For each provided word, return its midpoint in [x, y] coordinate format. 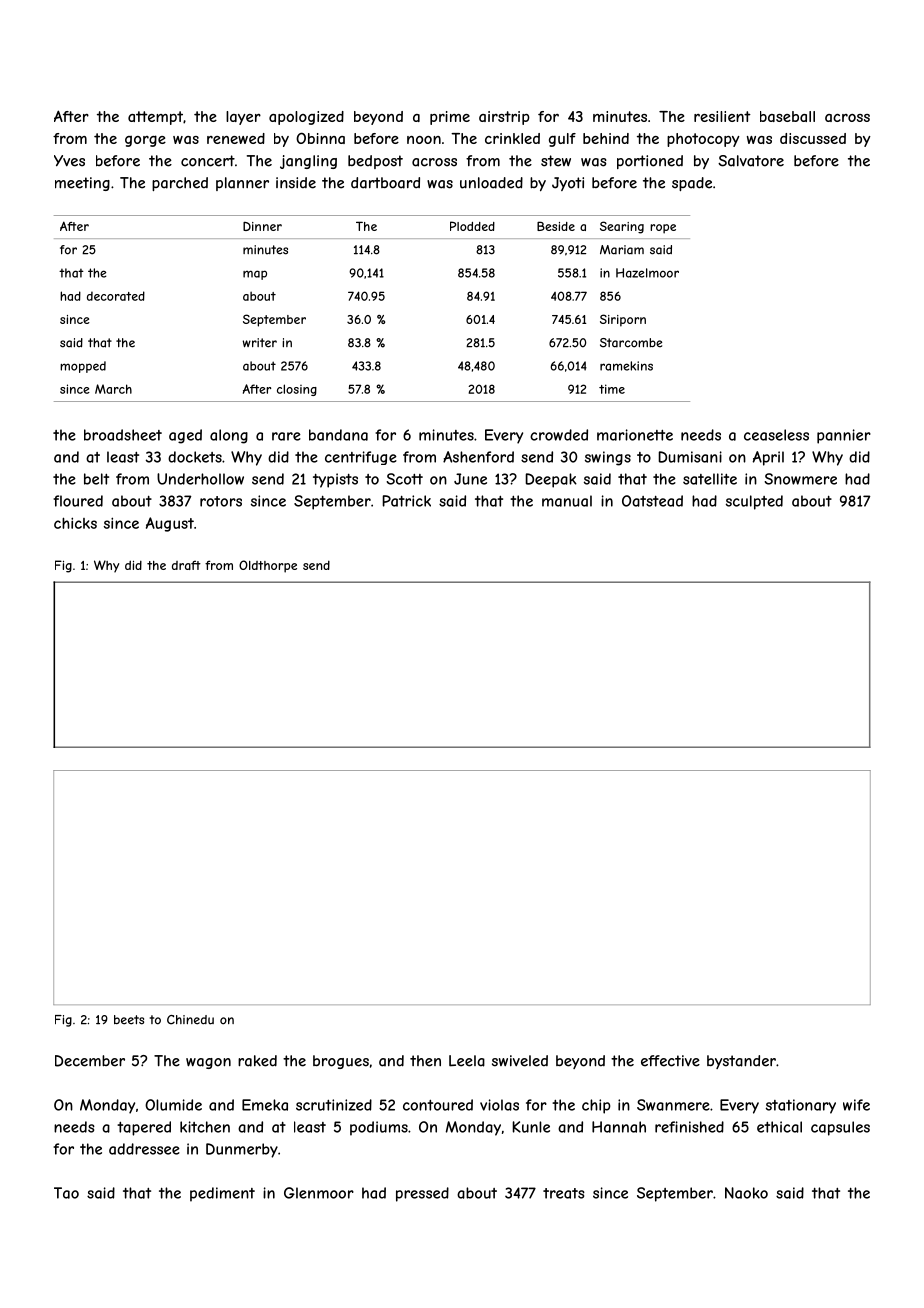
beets [129, 1020]
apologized [306, 118]
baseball [787, 116]
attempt [155, 118]
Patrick [406, 501]
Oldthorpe [268, 566]
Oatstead [652, 501]
